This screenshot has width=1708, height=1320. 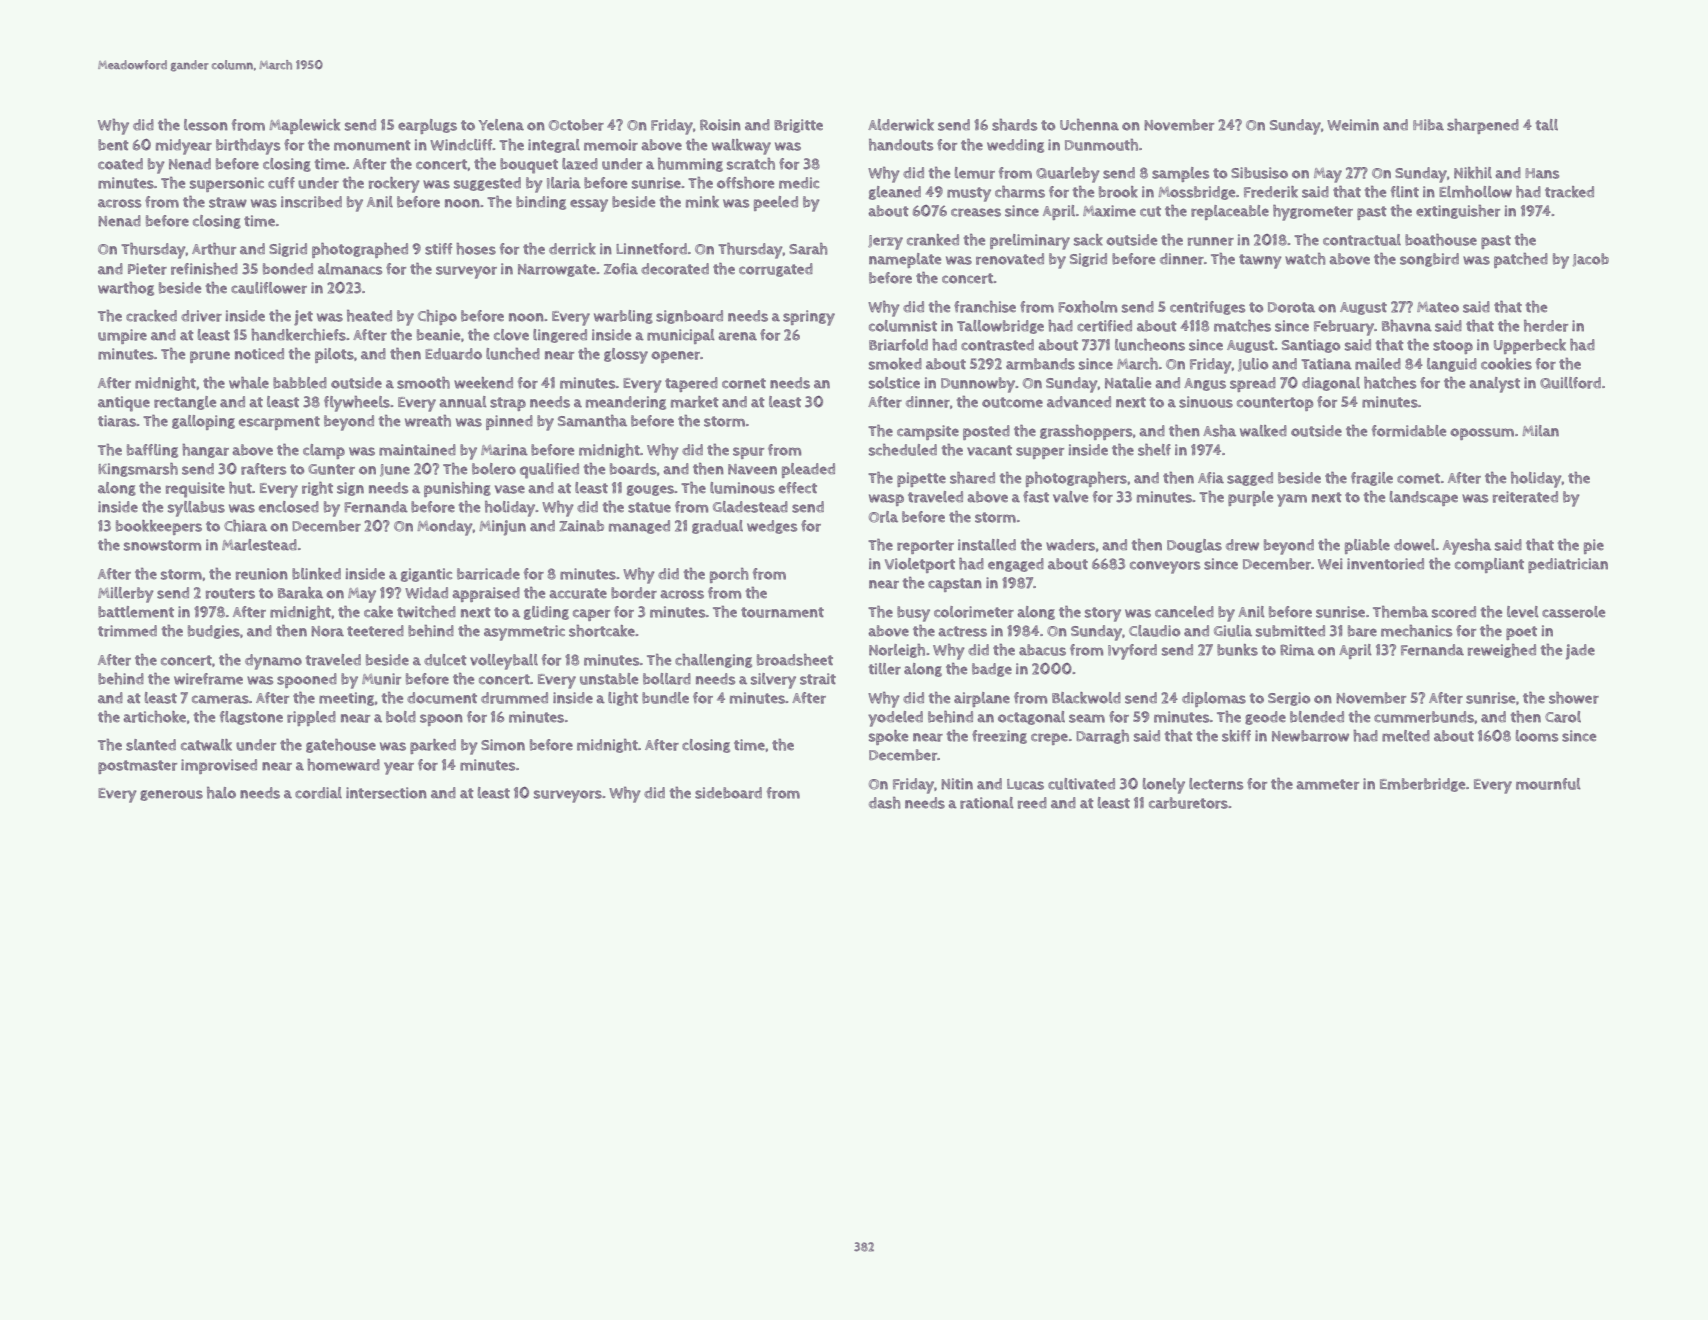 I want to click on gatehouse, so click(x=341, y=745).
